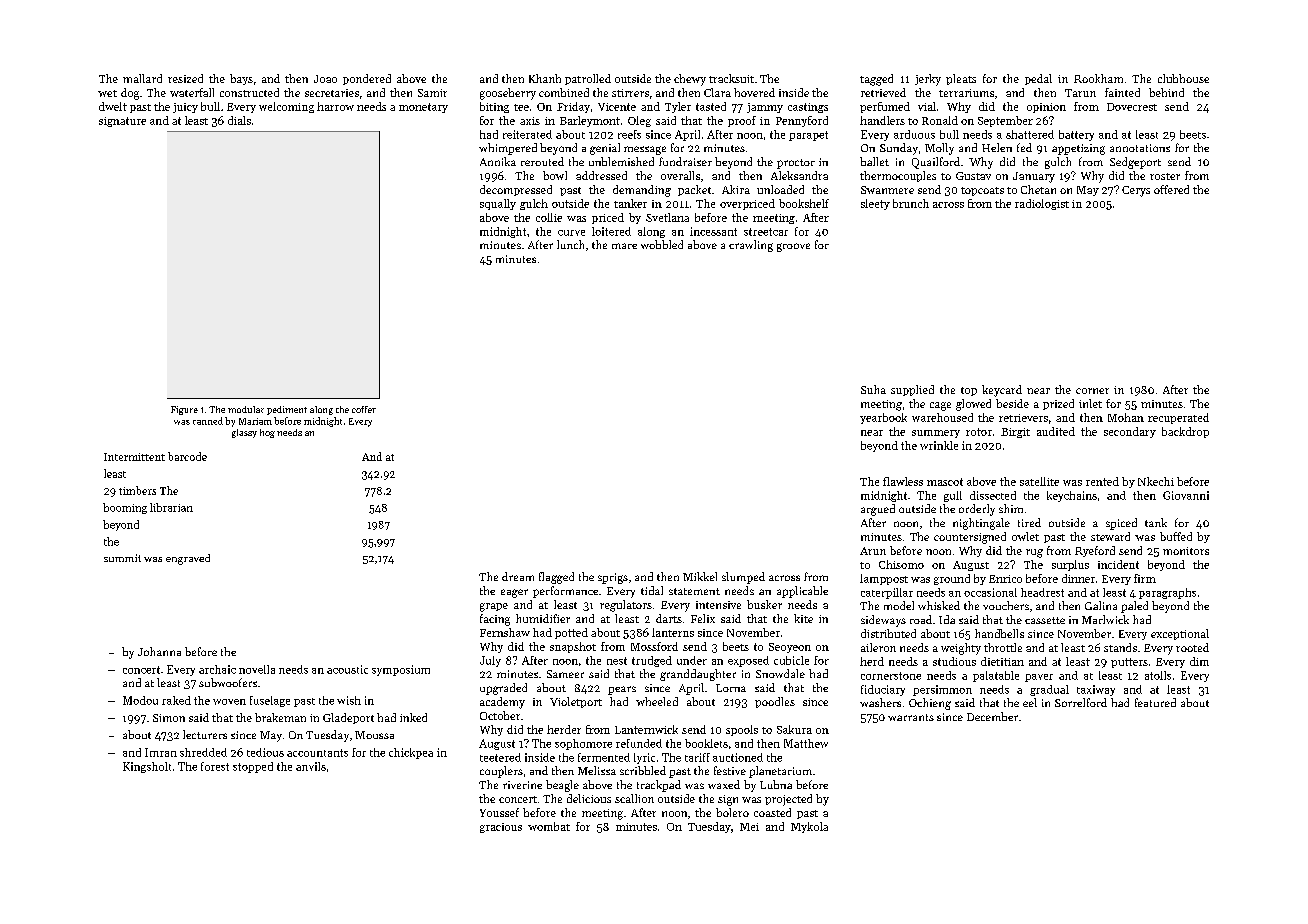  What do you see at coordinates (508, 94) in the document?
I see `gooseberry` at bounding box center [508, 94].
